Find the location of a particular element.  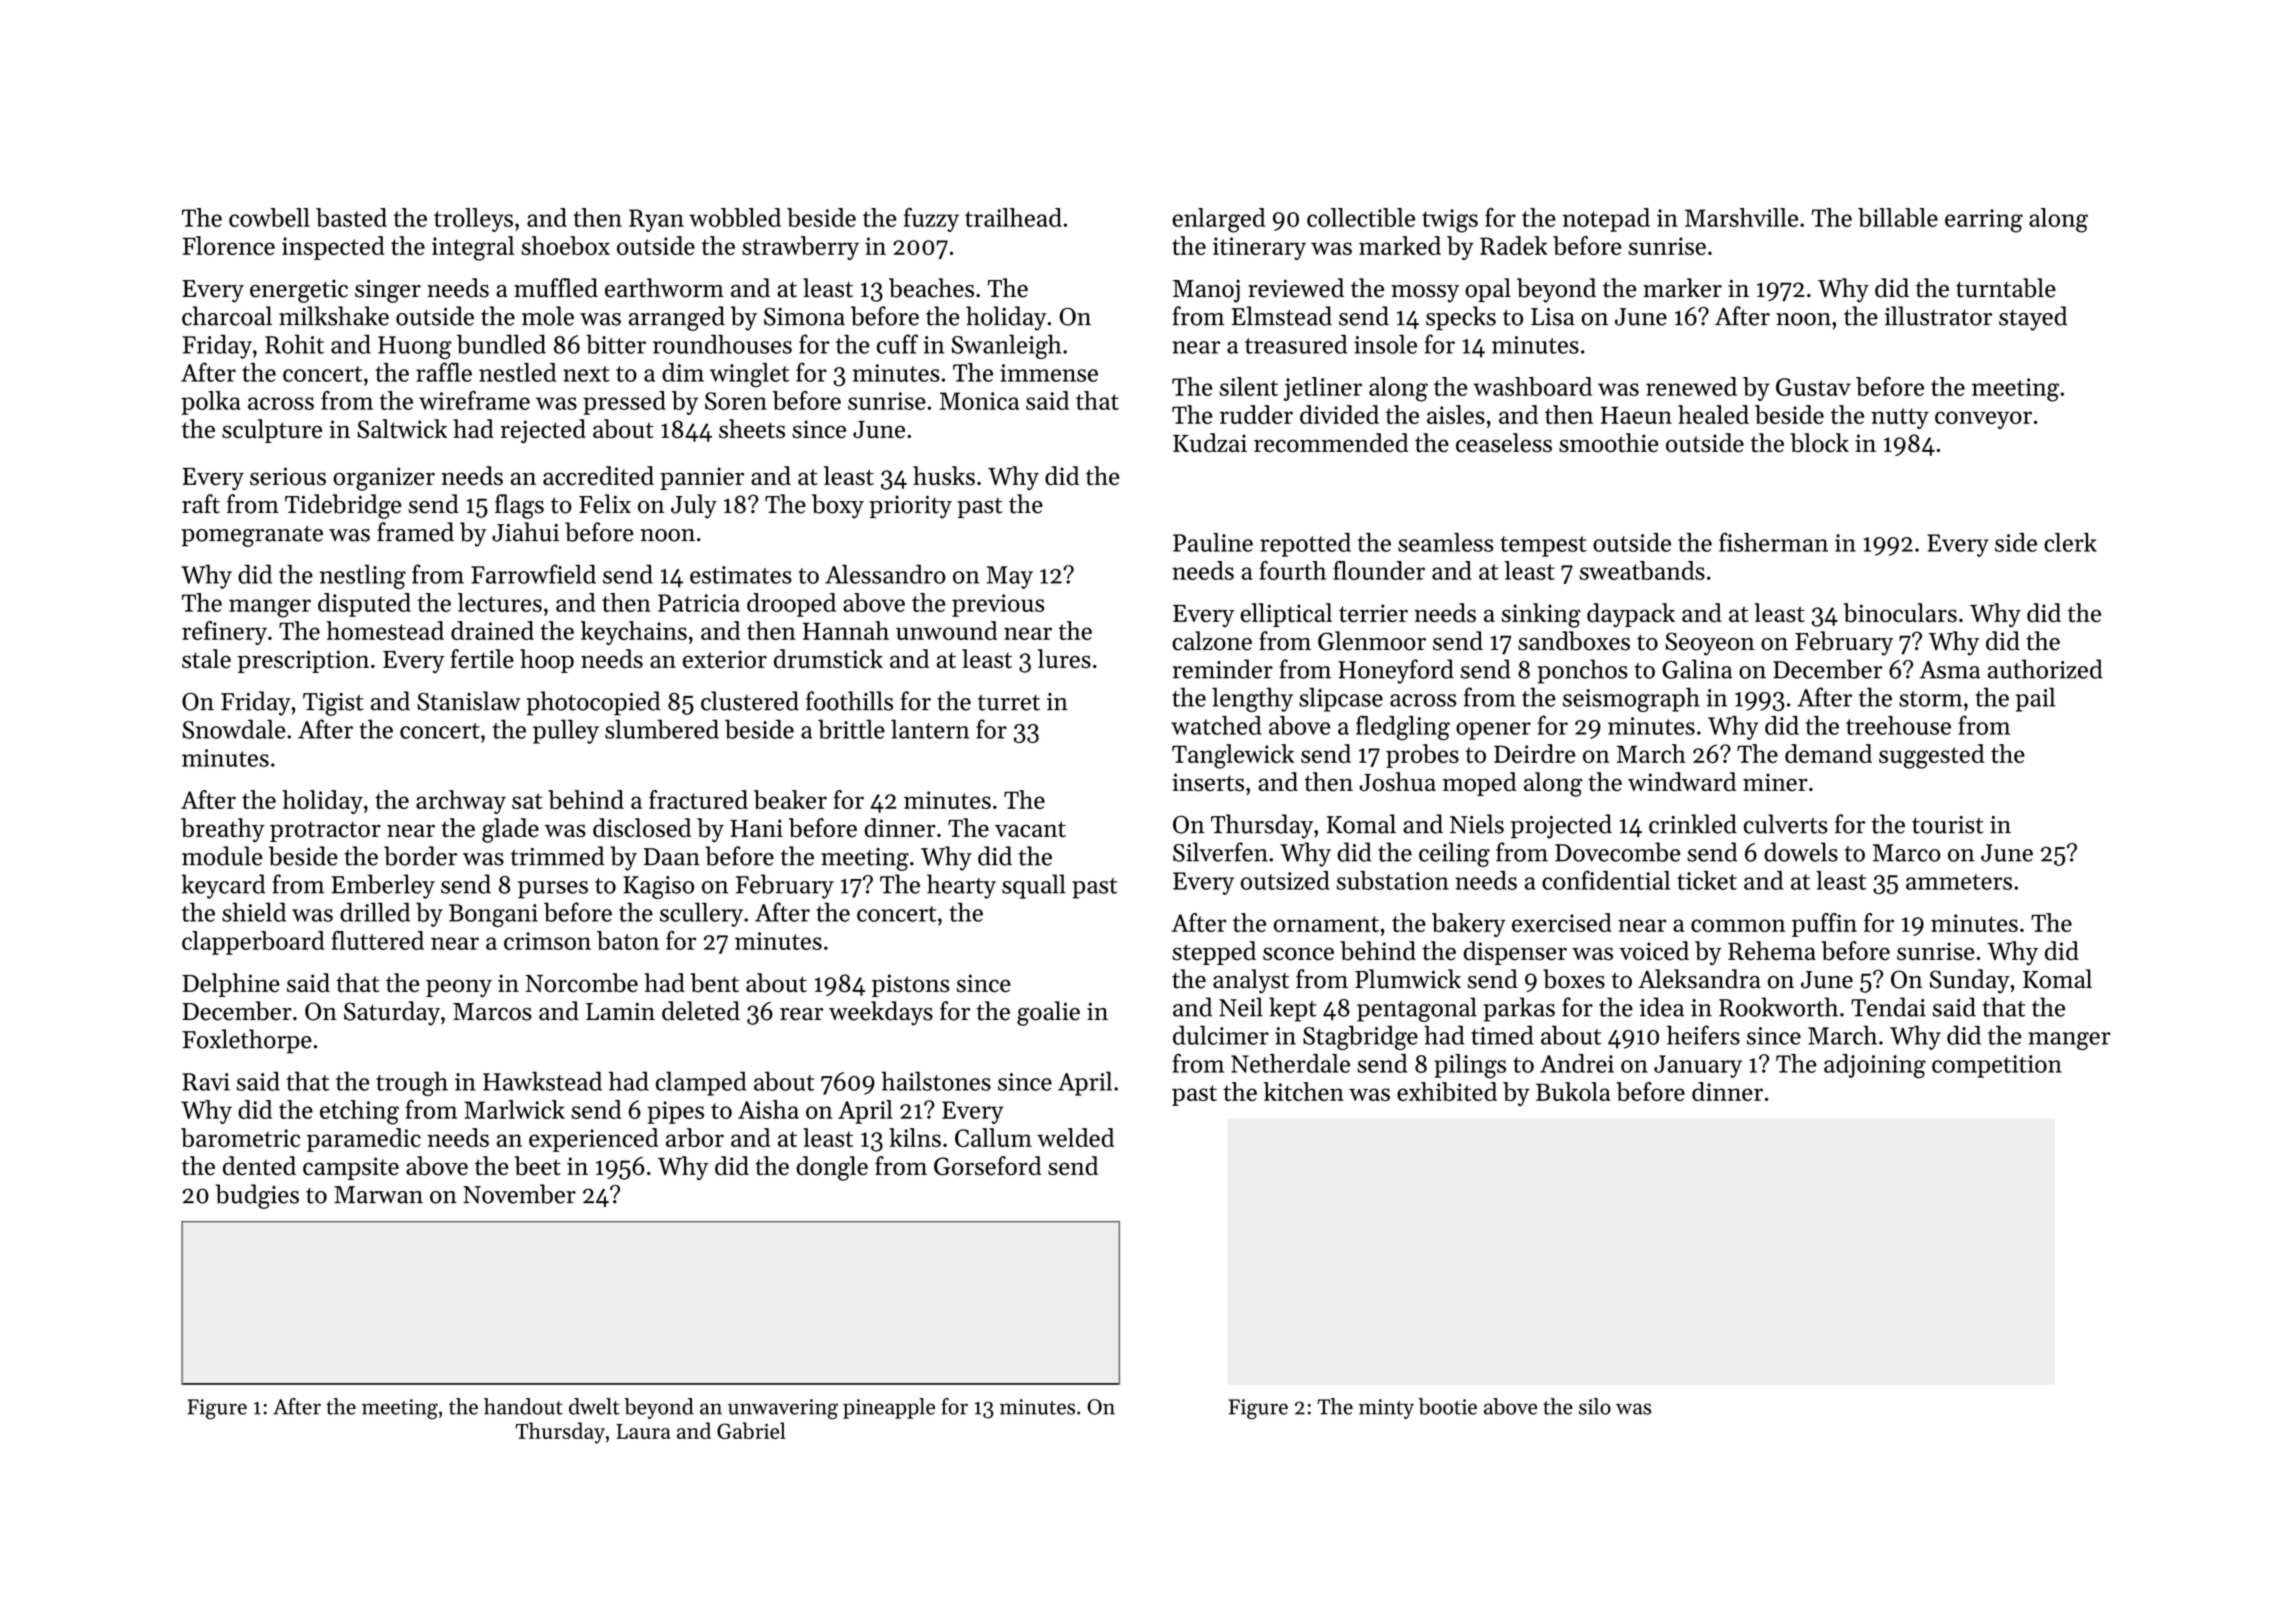

adjoining is located at coordinates (1875, 1066).
